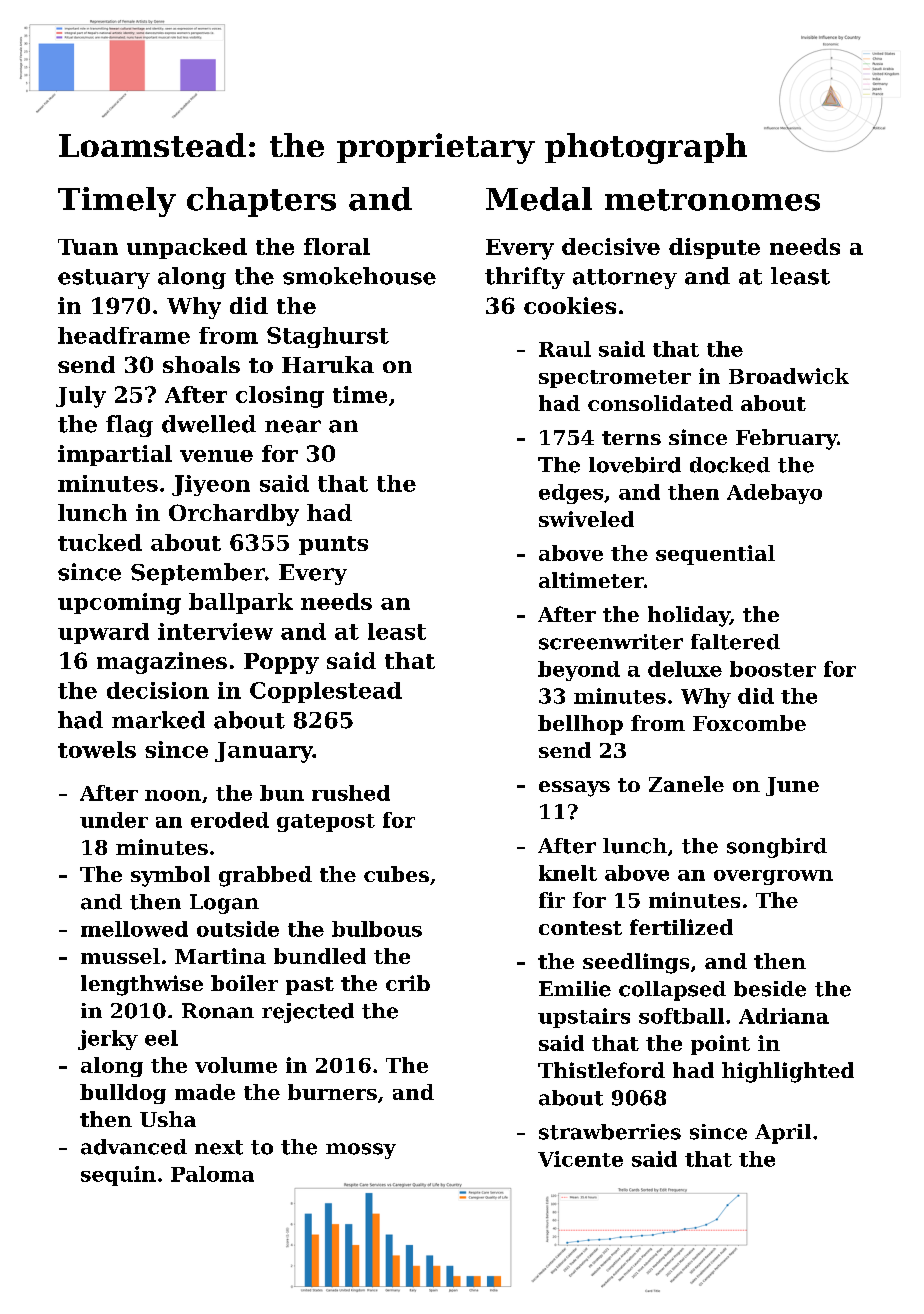 Image resolution: width=924 pixels, height=1314 pixels. I want to click on headframe, so click(124, 335).
